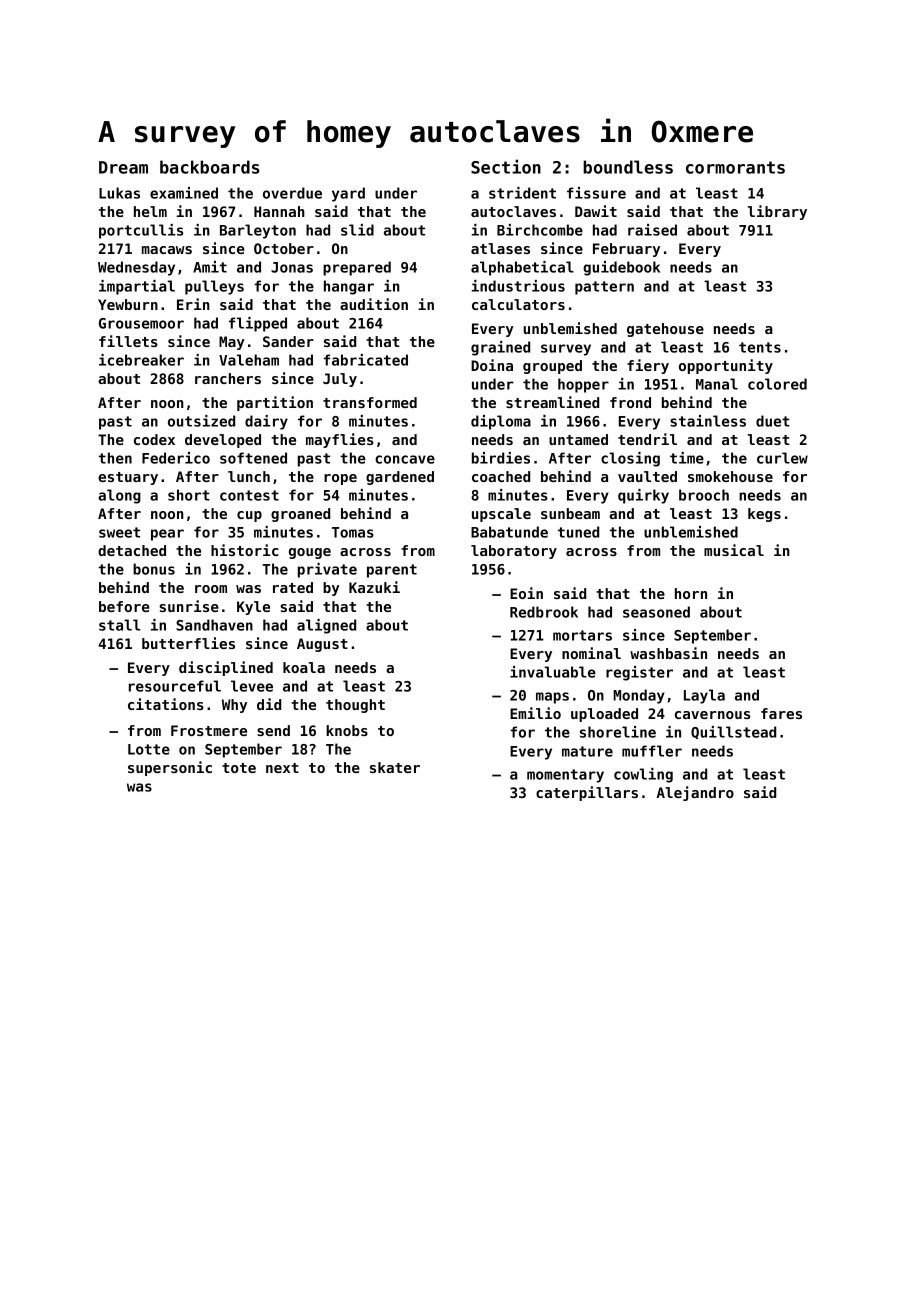 This document has width=908, height=1316. Describe the element at coordinates (760, 347) in the document. I see `tents` at that location.
